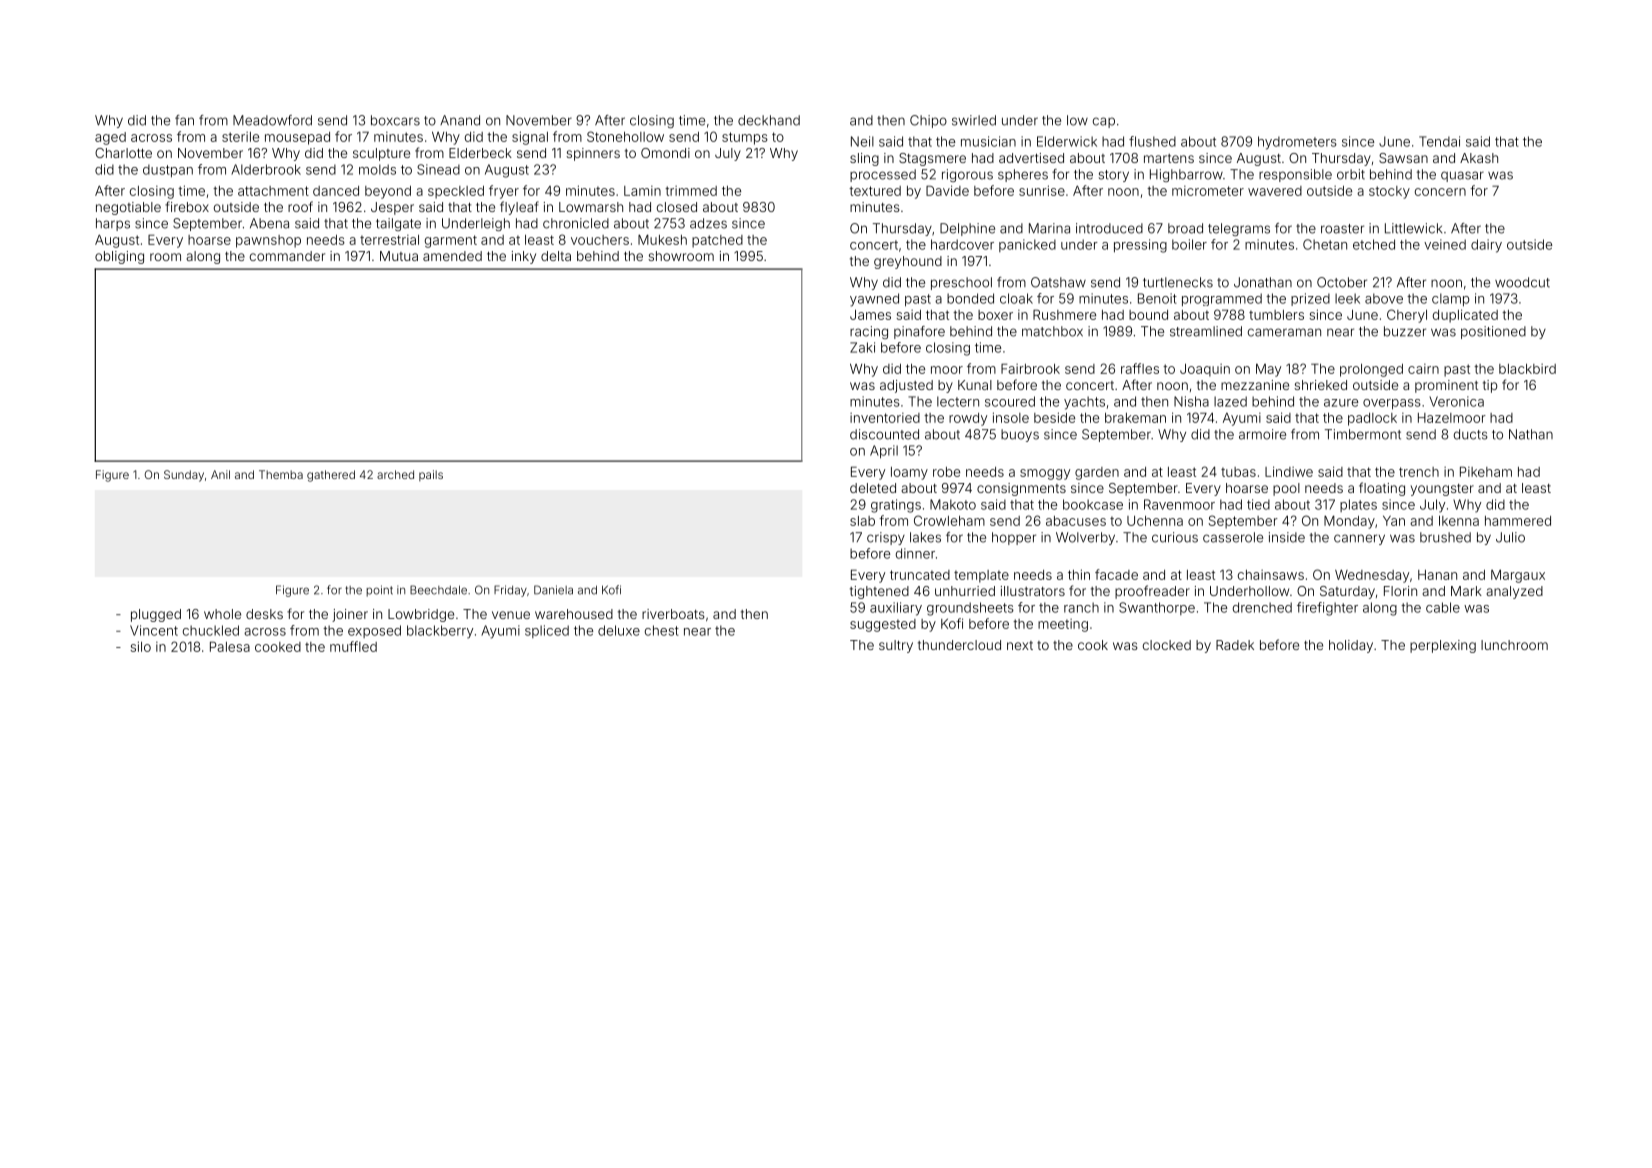 The image size is (1652, 1168). I want to click on Akash, so click(1479, 158).
